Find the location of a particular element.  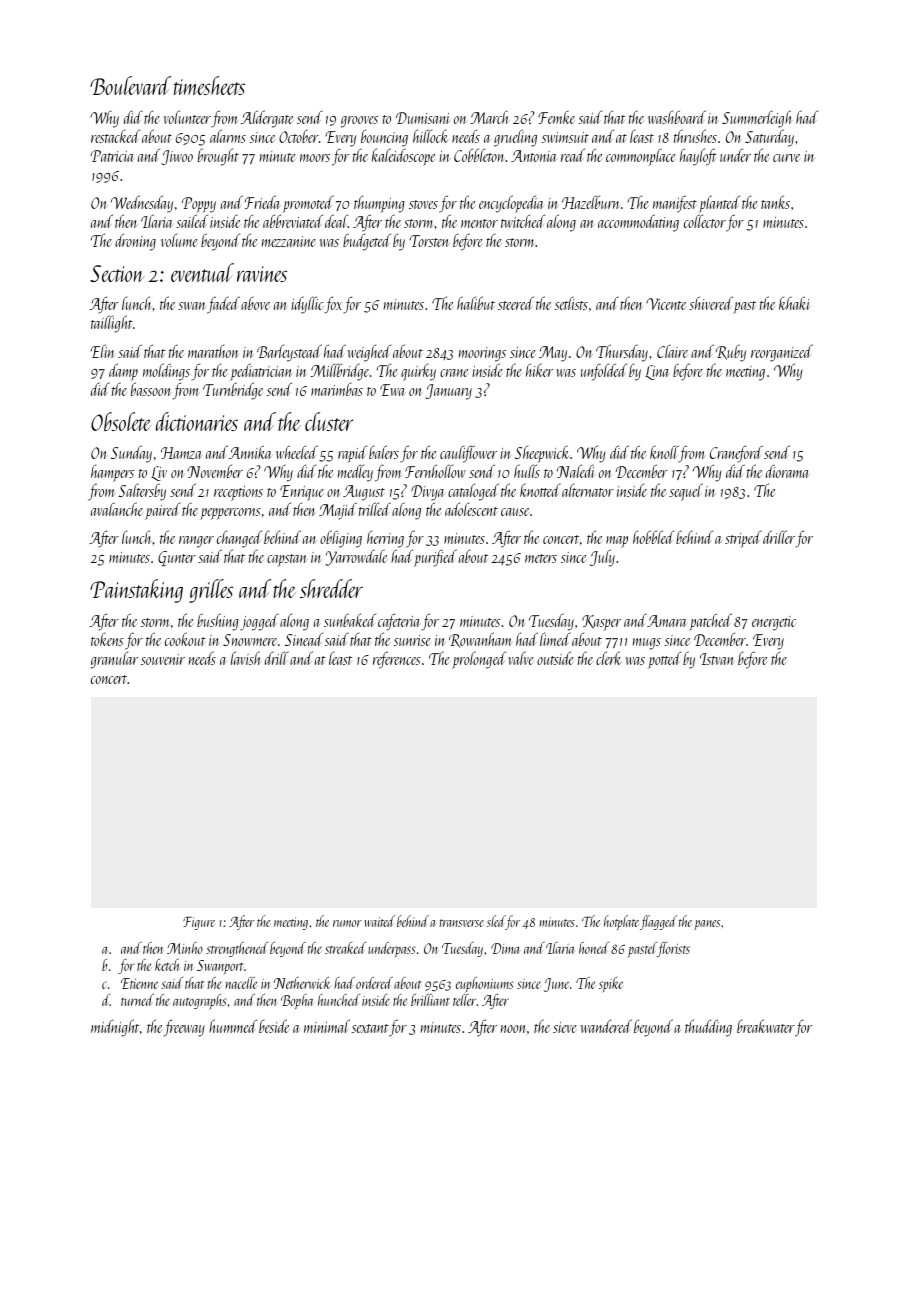

Majid is located at coordinates (338, 511).
